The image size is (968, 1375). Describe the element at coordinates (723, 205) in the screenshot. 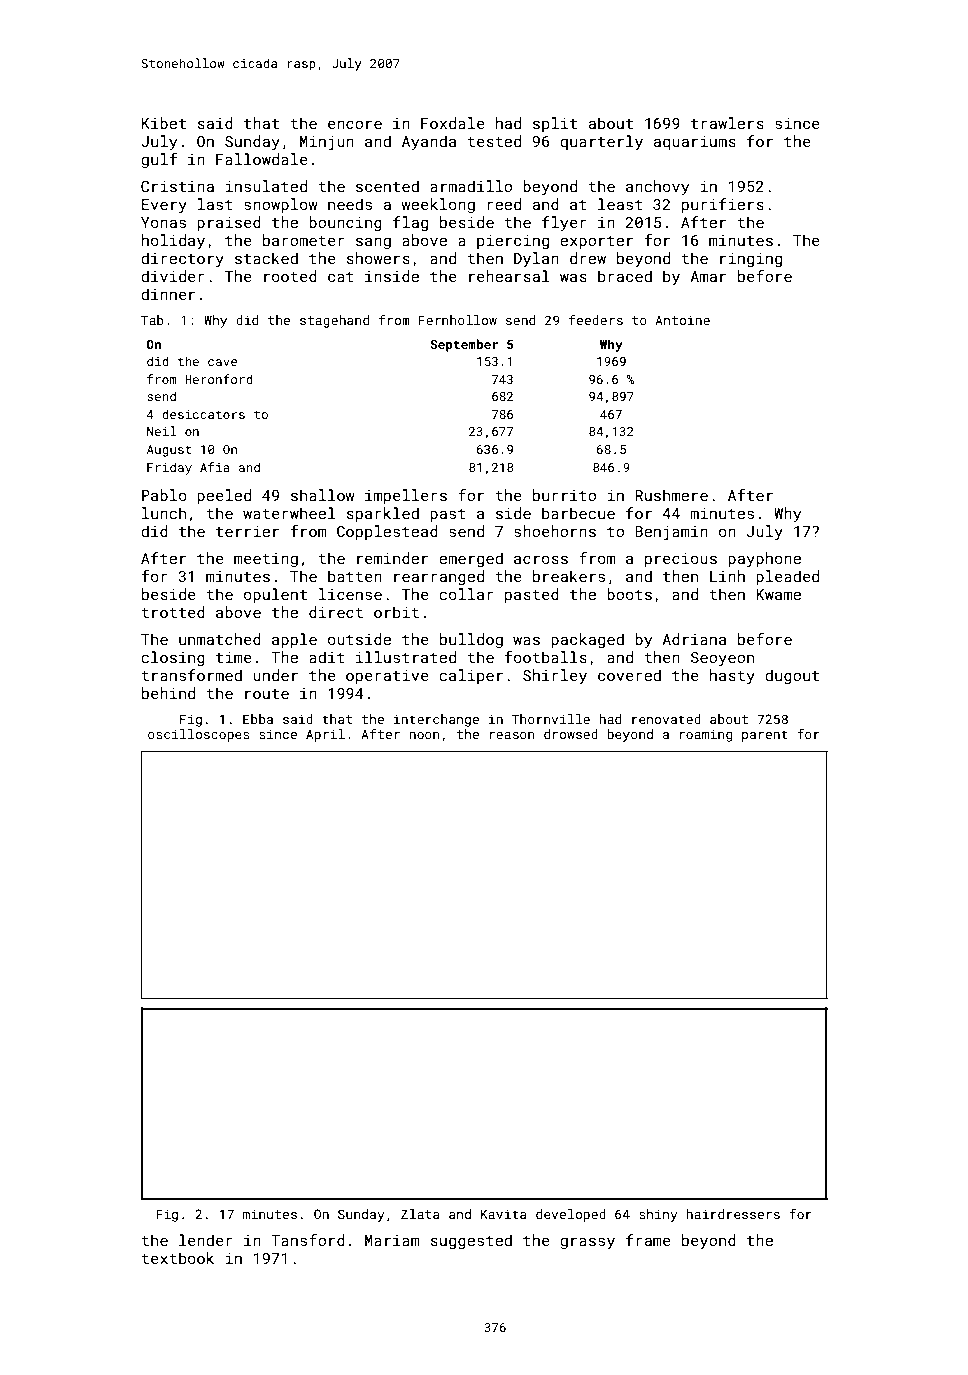

I see `purifiers` at that location.
